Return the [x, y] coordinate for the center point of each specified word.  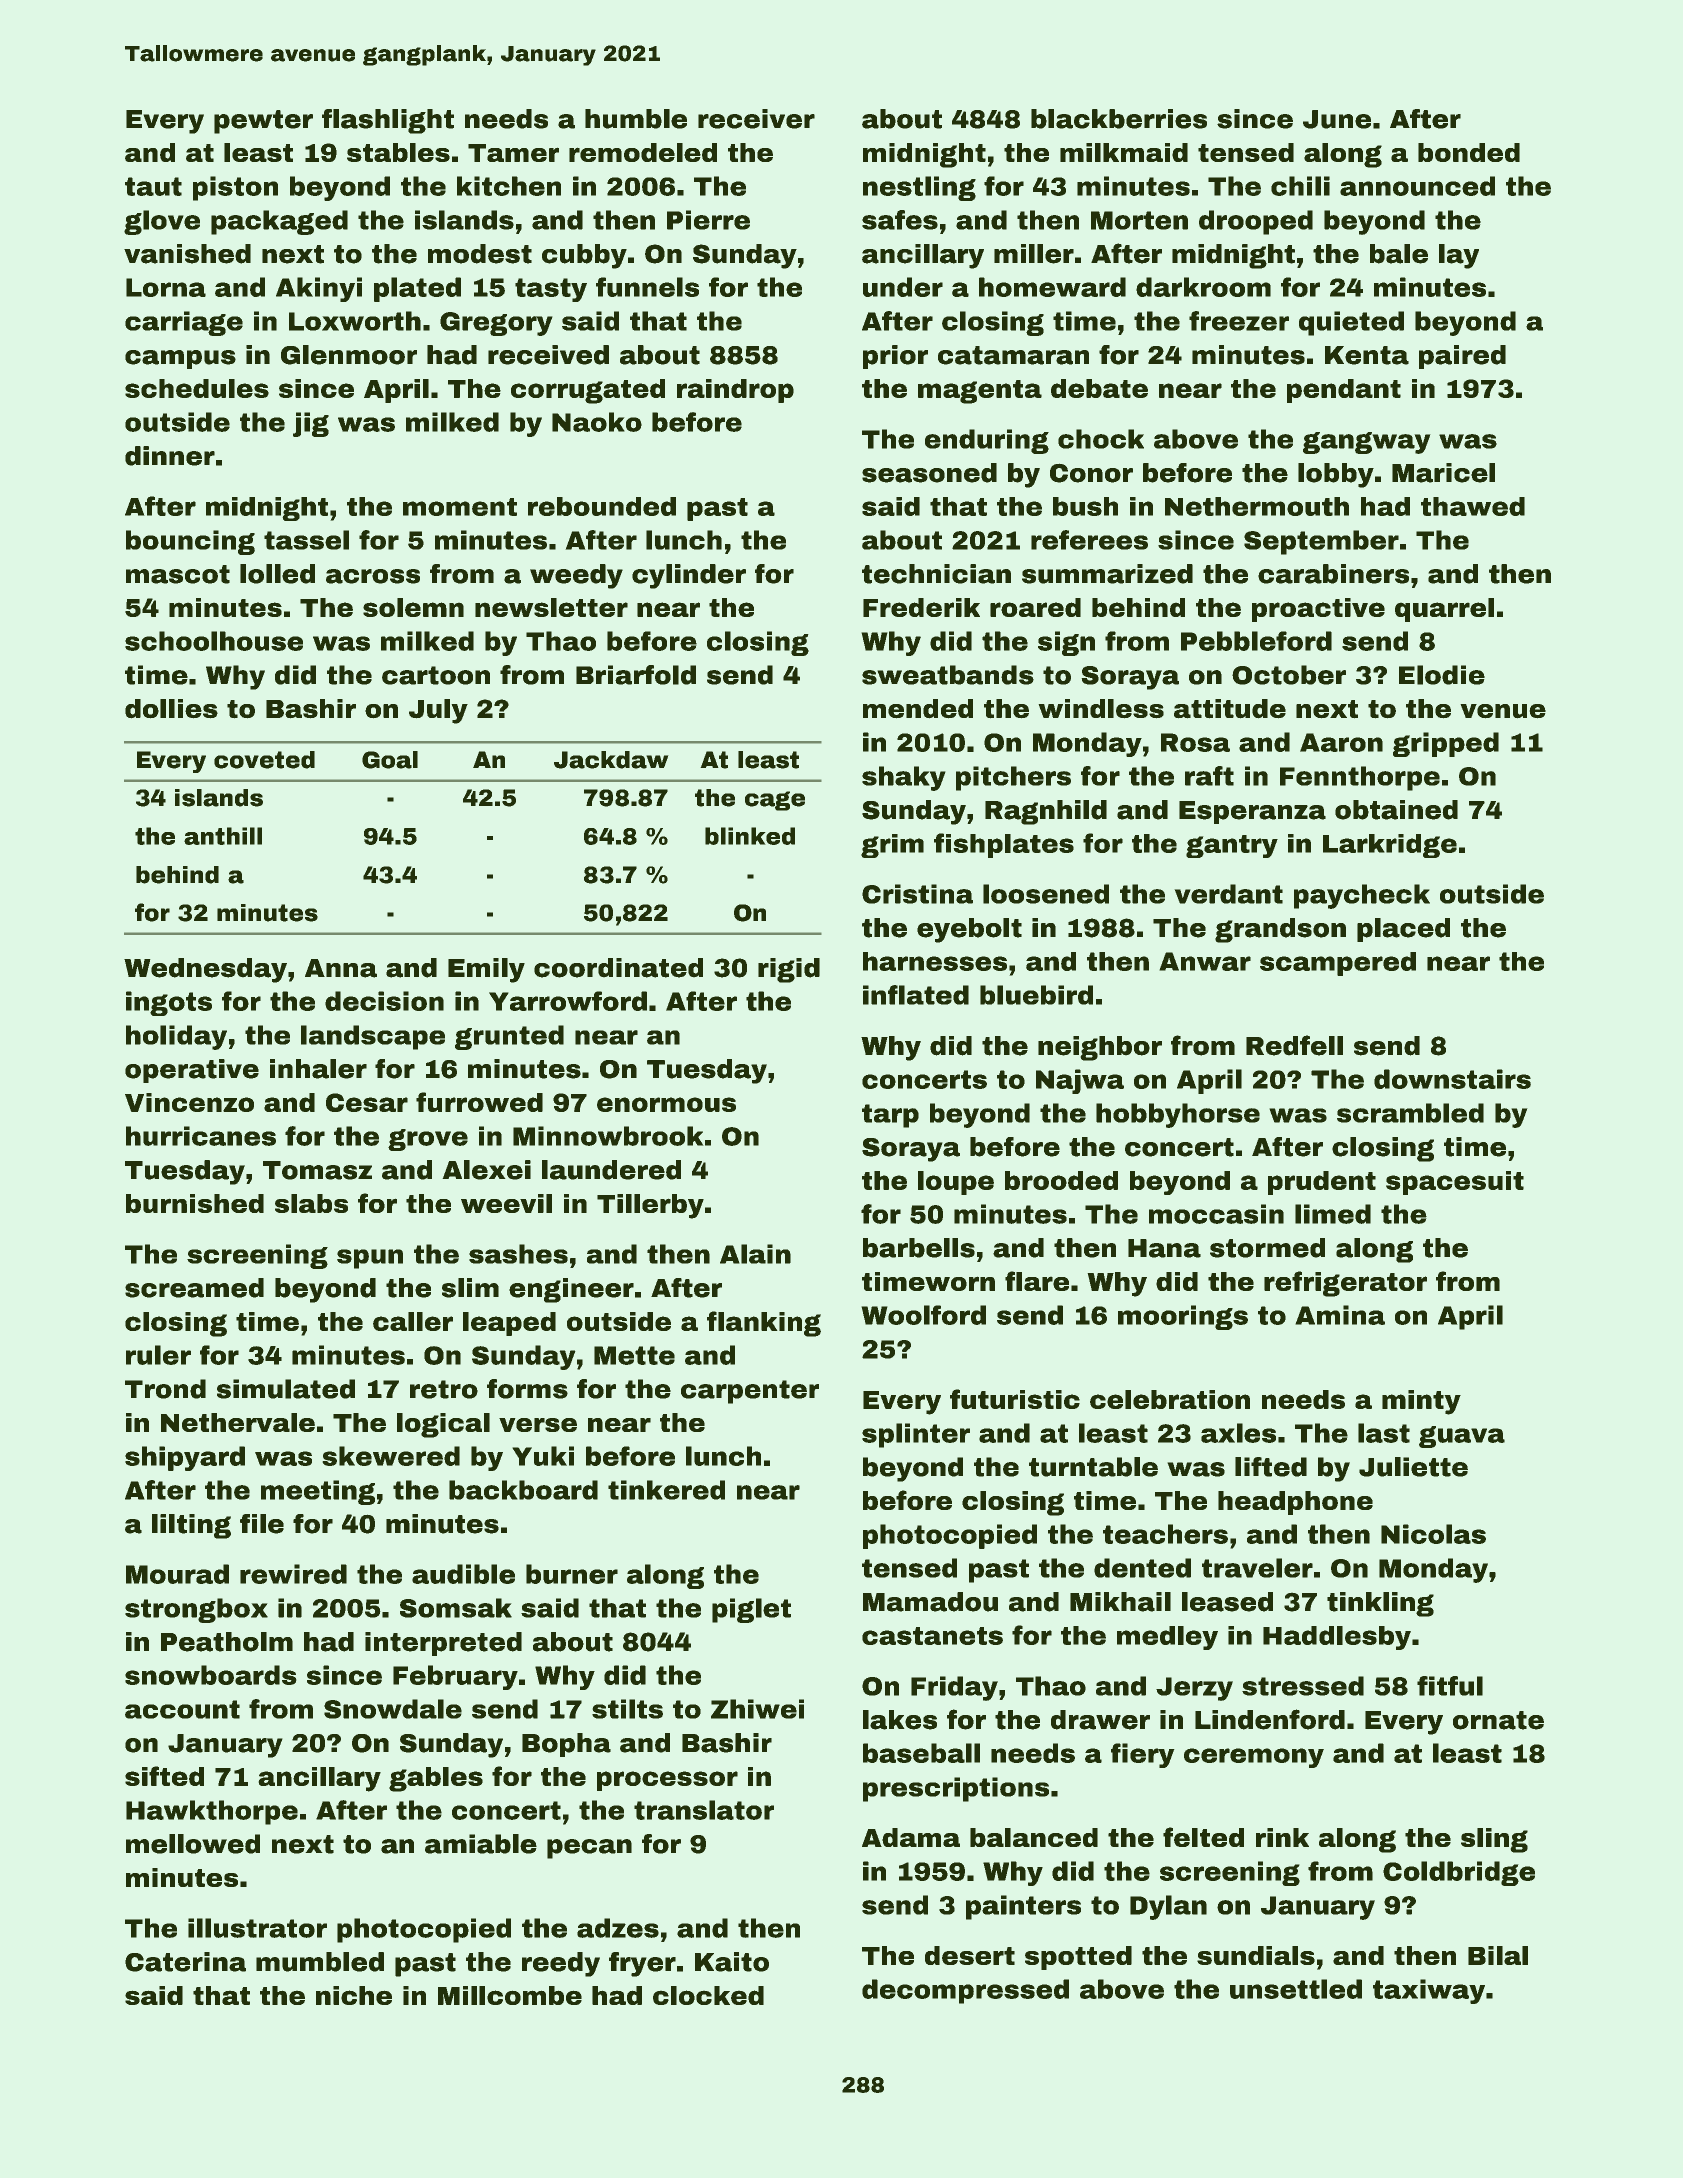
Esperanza [1252, 812]
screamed [194, 1288]
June [1337, 119]
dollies [171, 708]
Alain [755, 1254]
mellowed [193, 1844]
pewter [263, 122]
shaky [903, 778]
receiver [756, 119]
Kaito [732, 1962]
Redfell [1294, 1045]
